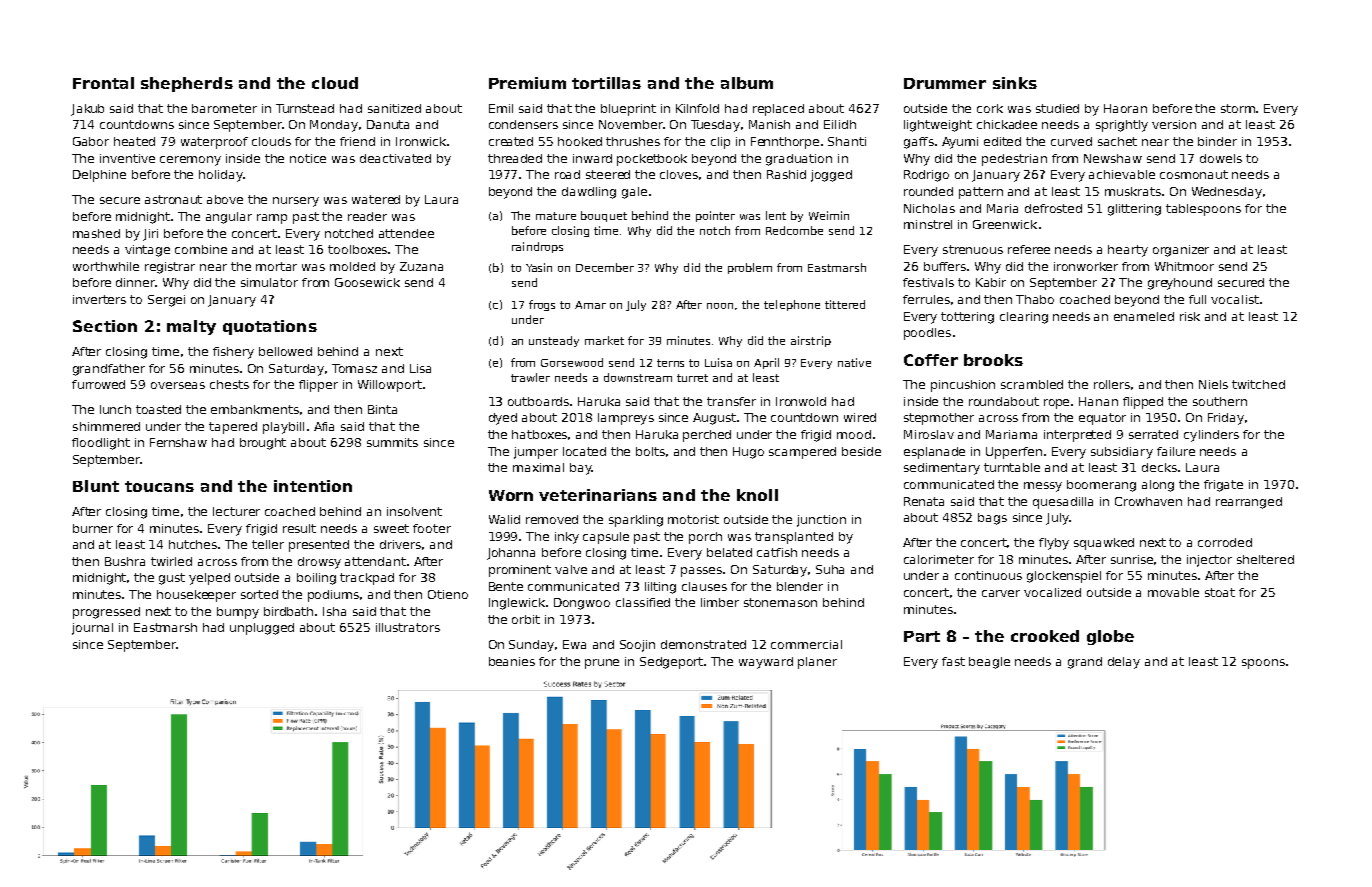  What do you see at coordinates (831, 176) in the screenshot?
I see `jogged` at bounding box center [831, 176].
